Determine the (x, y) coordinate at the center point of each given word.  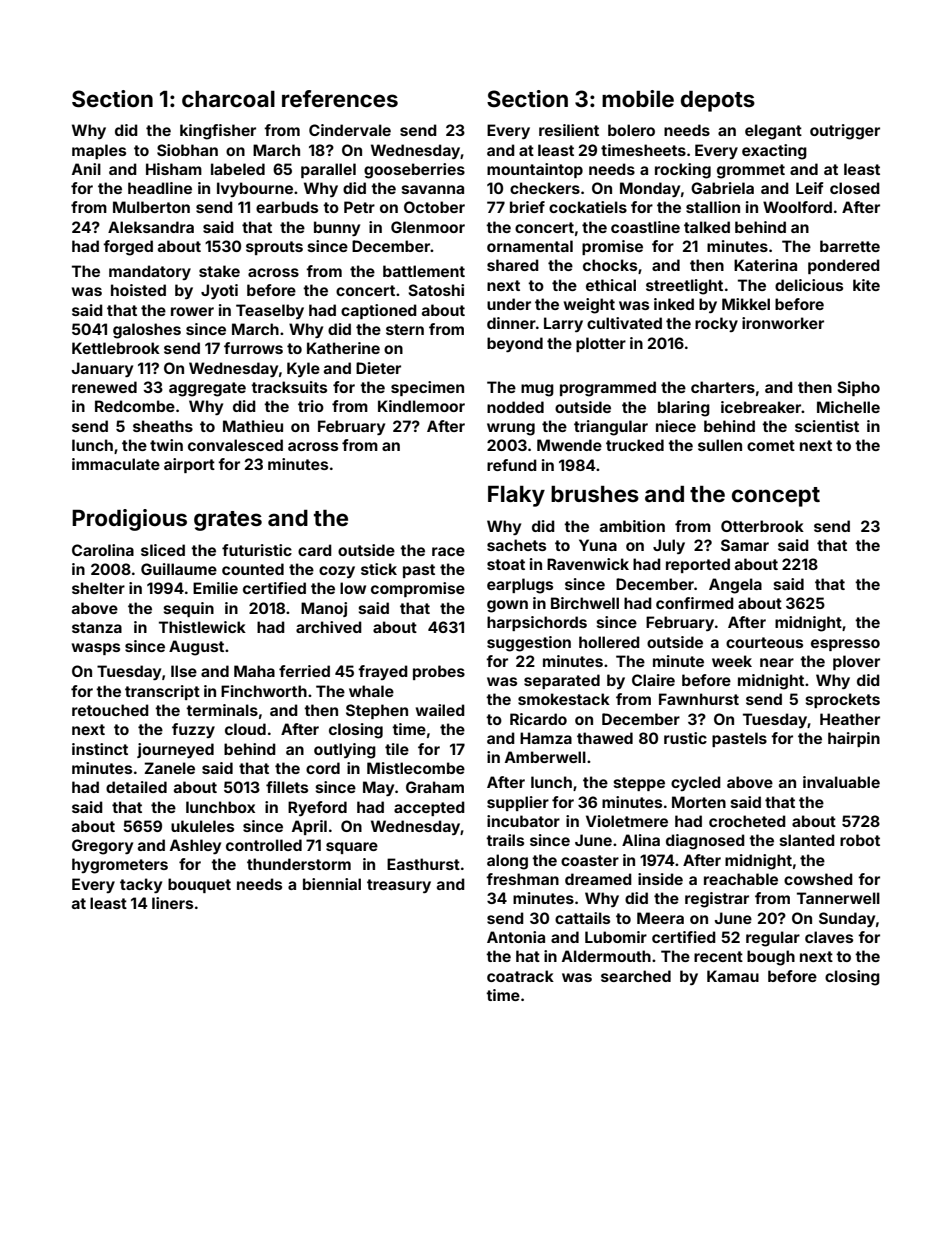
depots (718, 101)
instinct (100, 749)
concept (776, 497)
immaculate (116, 464)
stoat (506, 564)
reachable (741, 879)
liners (172, 903)
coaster (590, 860)
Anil (86, 169)
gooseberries (414, 171)
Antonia (516, 937)
